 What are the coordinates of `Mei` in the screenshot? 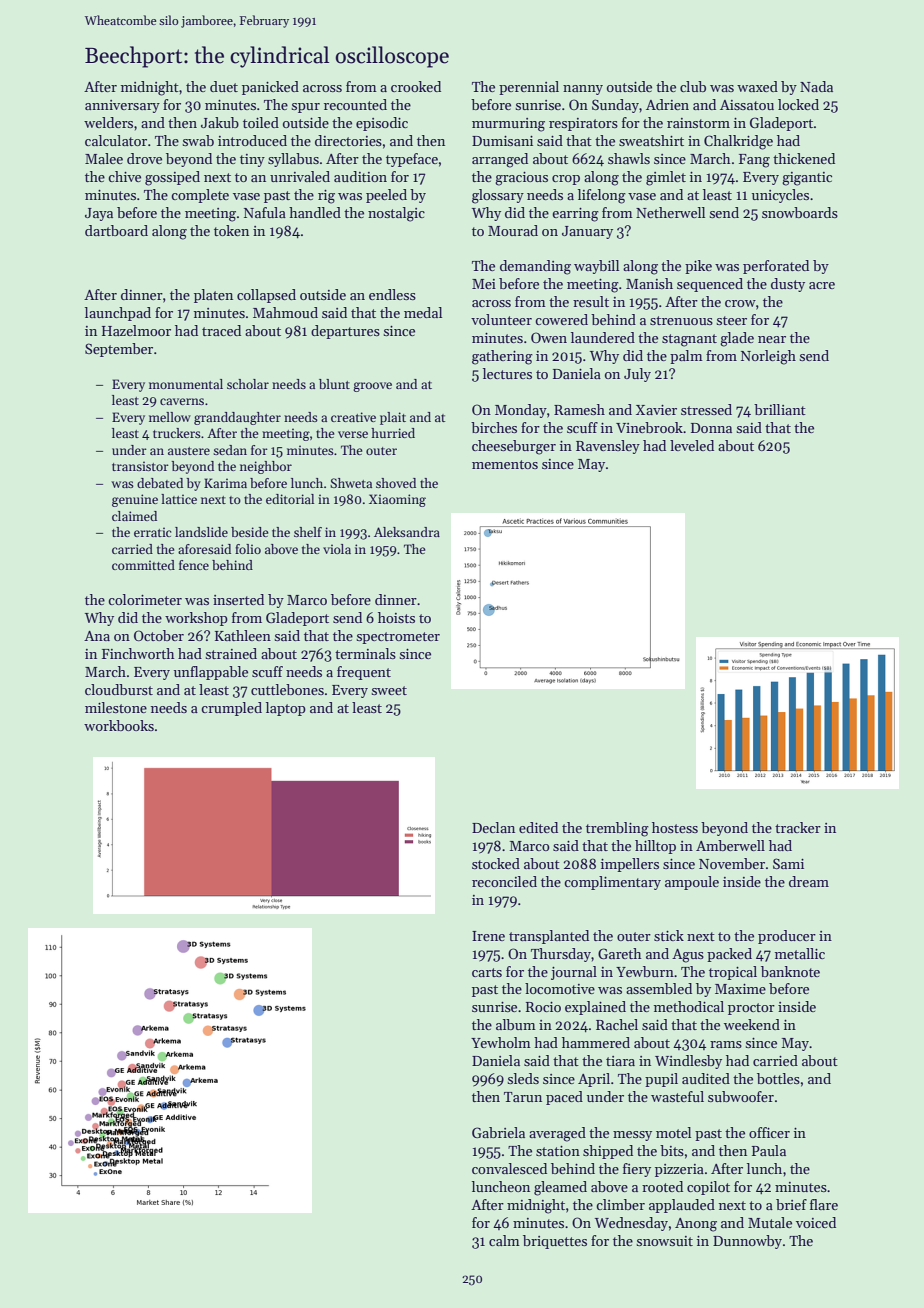 It's located at (484, 284).
